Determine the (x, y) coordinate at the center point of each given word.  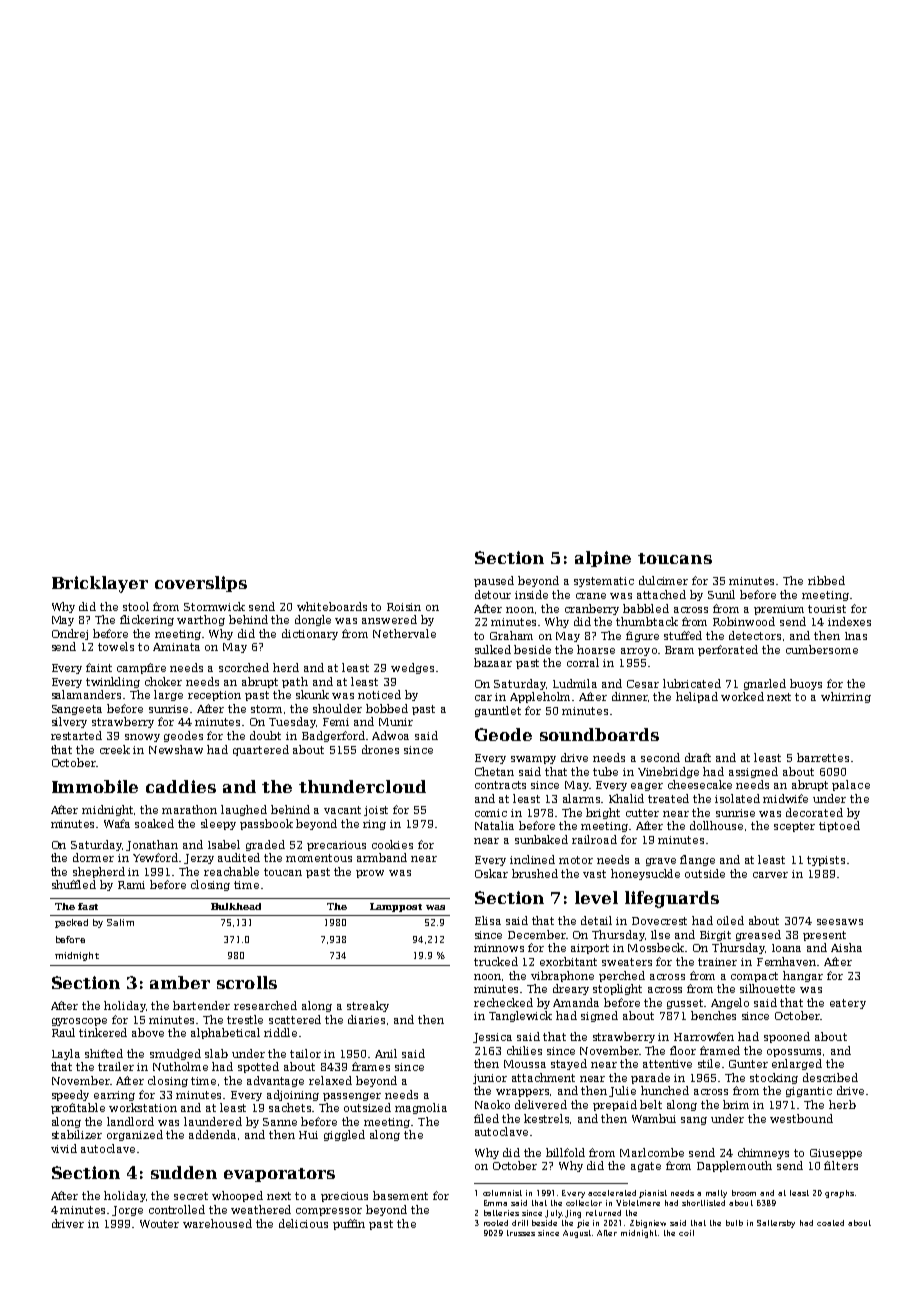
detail (596, 920)
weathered (261, 1209)
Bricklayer (100, 584)
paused (494, 581)
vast (594, 874)
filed (486, 1118)
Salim (120, 922)
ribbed (826, 580)
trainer (717, 962)
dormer (93, 857)
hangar (803, 976)
